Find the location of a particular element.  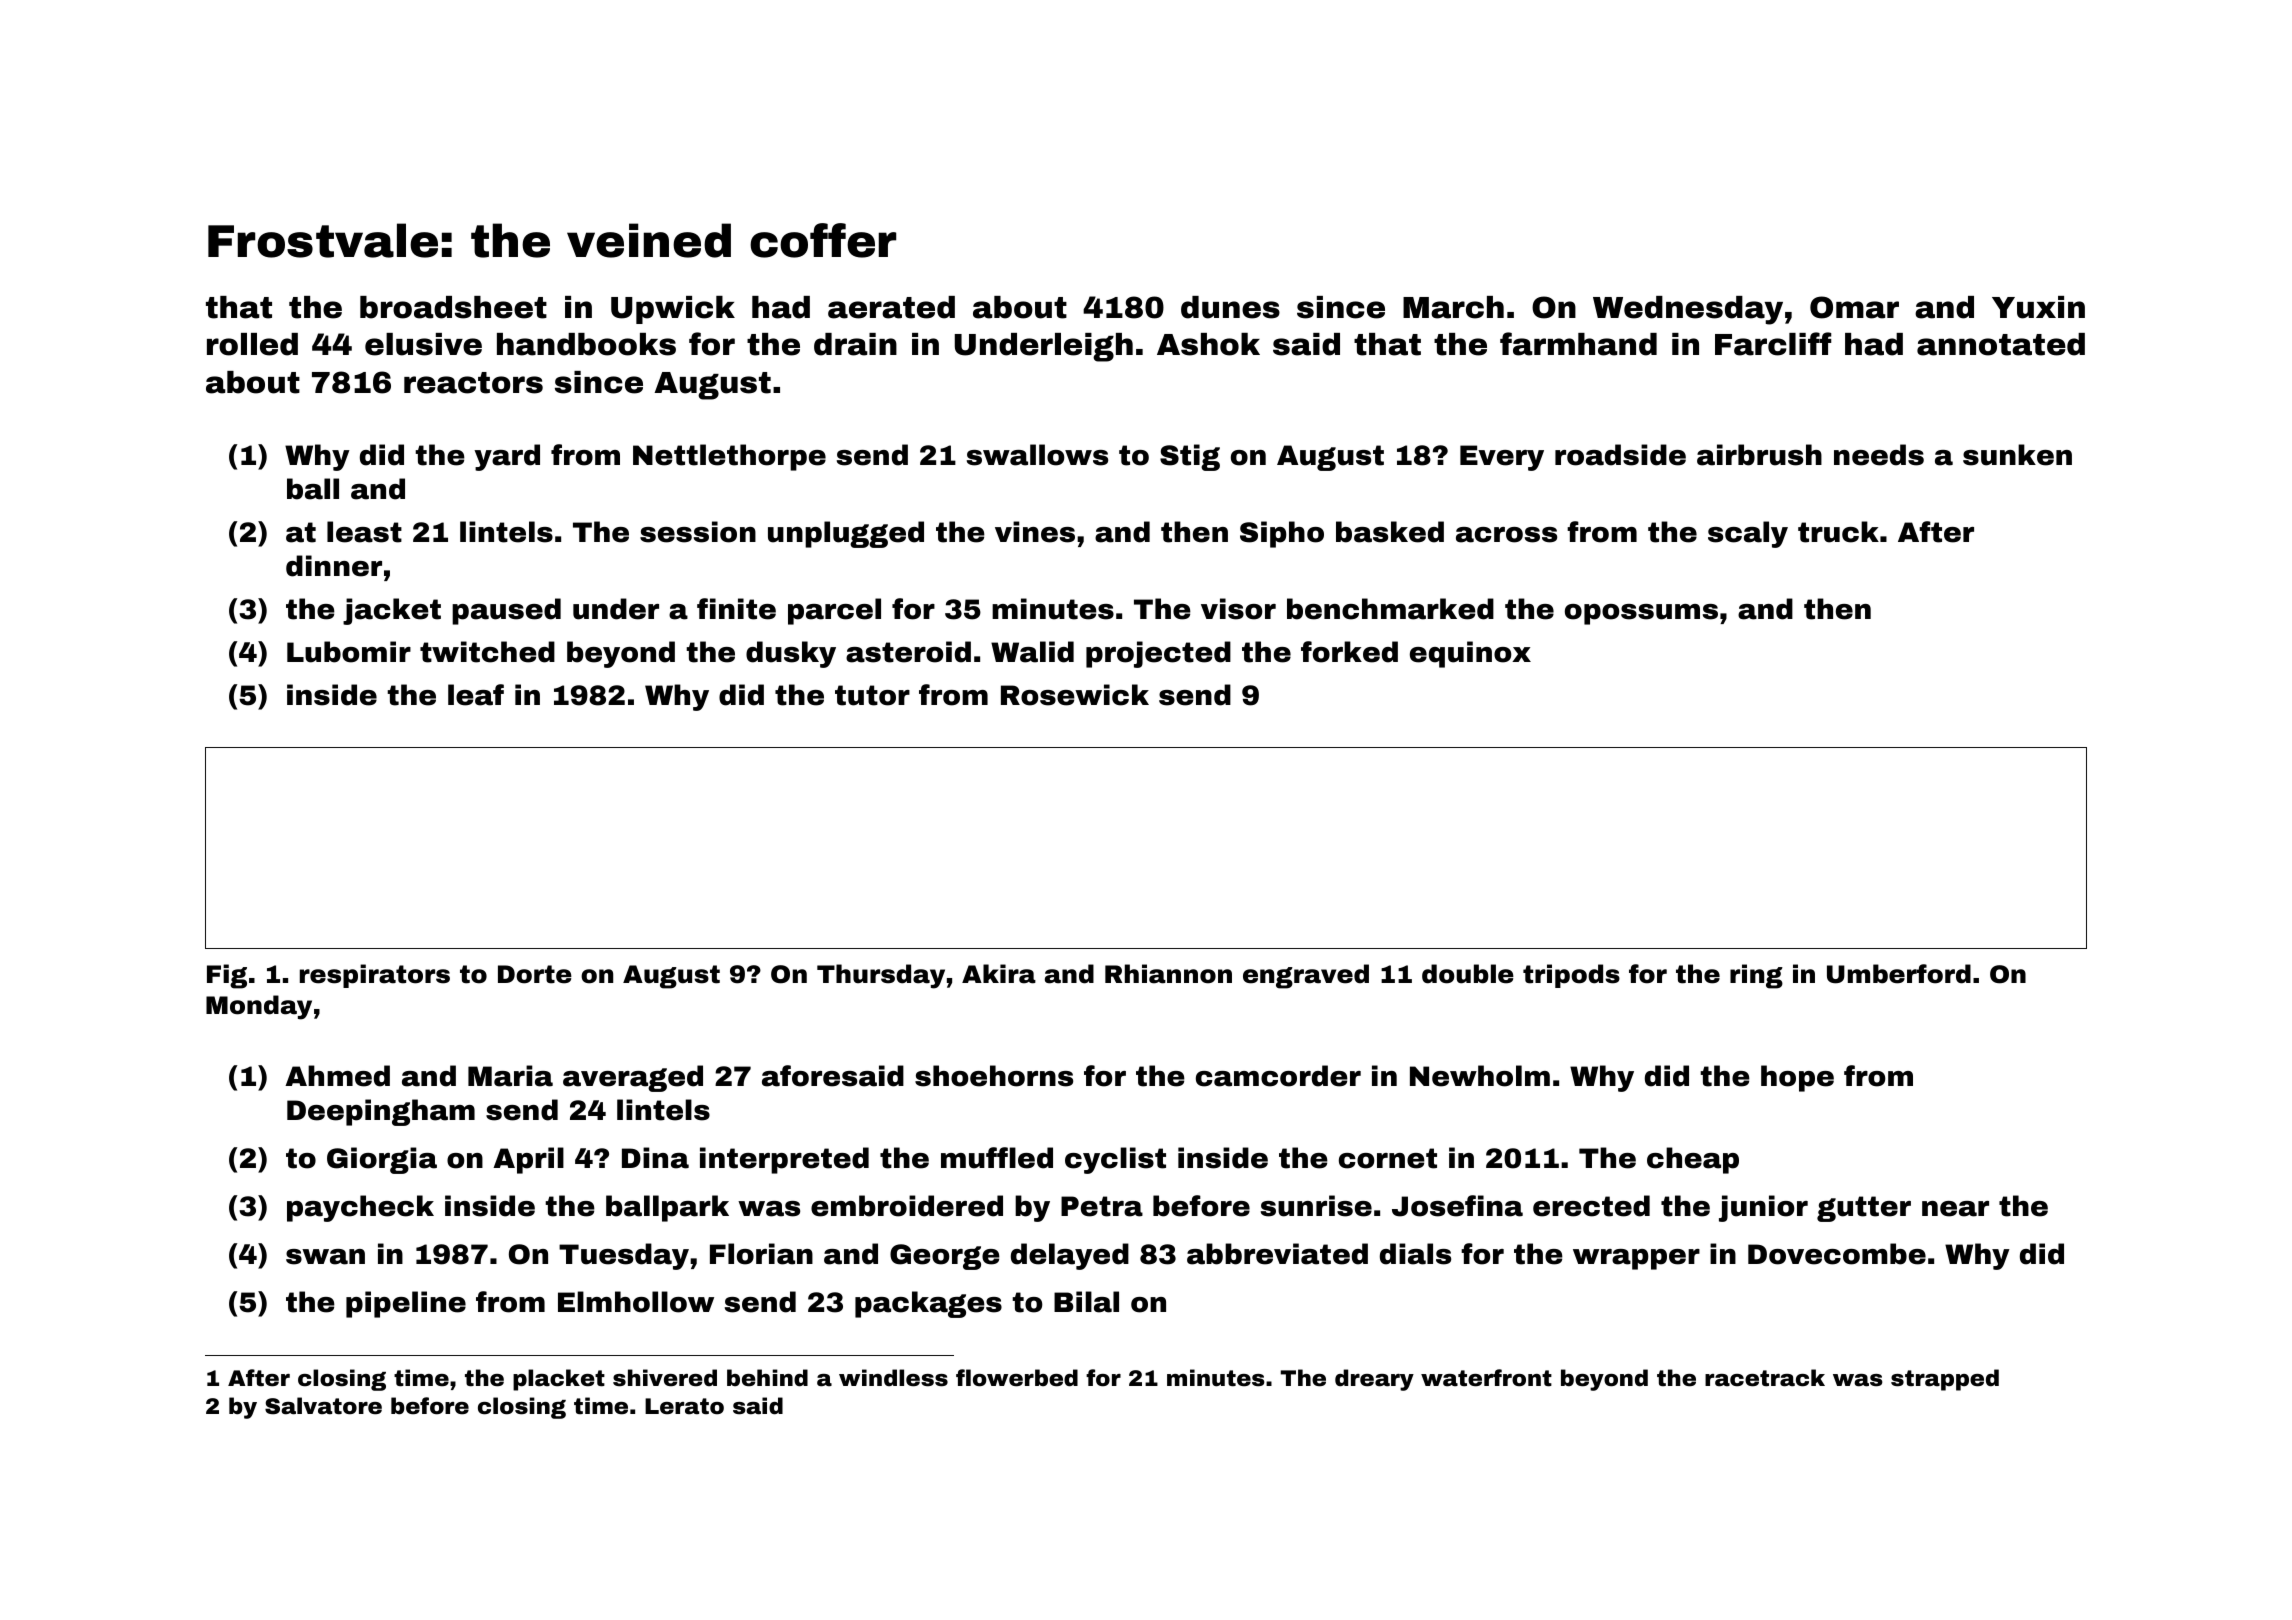

truck is located at coordinates (1838, 532).
